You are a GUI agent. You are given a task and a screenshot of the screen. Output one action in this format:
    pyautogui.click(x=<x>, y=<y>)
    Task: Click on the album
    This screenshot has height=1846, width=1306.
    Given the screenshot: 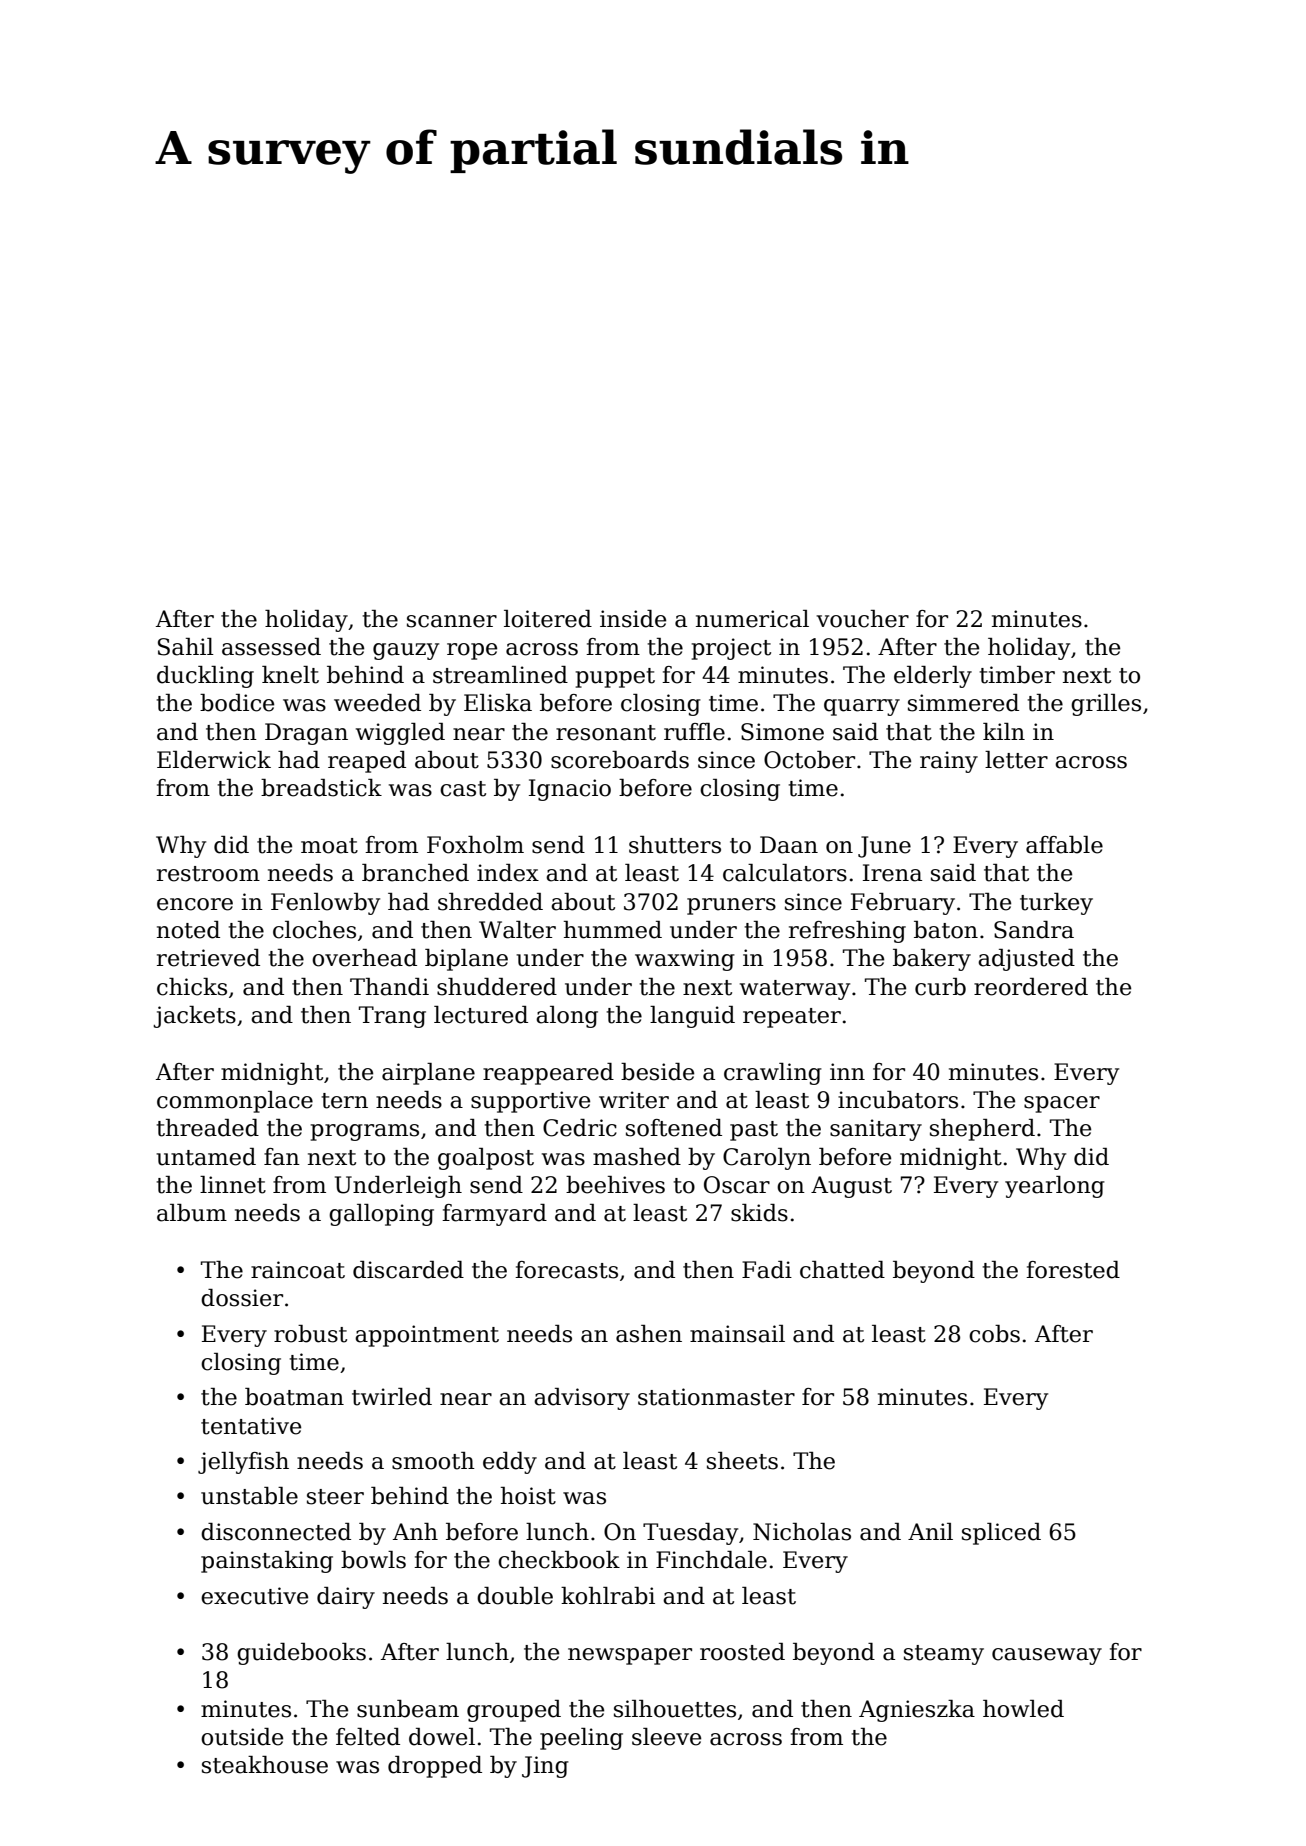 What is the action you would take?
    pyautogui.click(x=192, y=1213)
